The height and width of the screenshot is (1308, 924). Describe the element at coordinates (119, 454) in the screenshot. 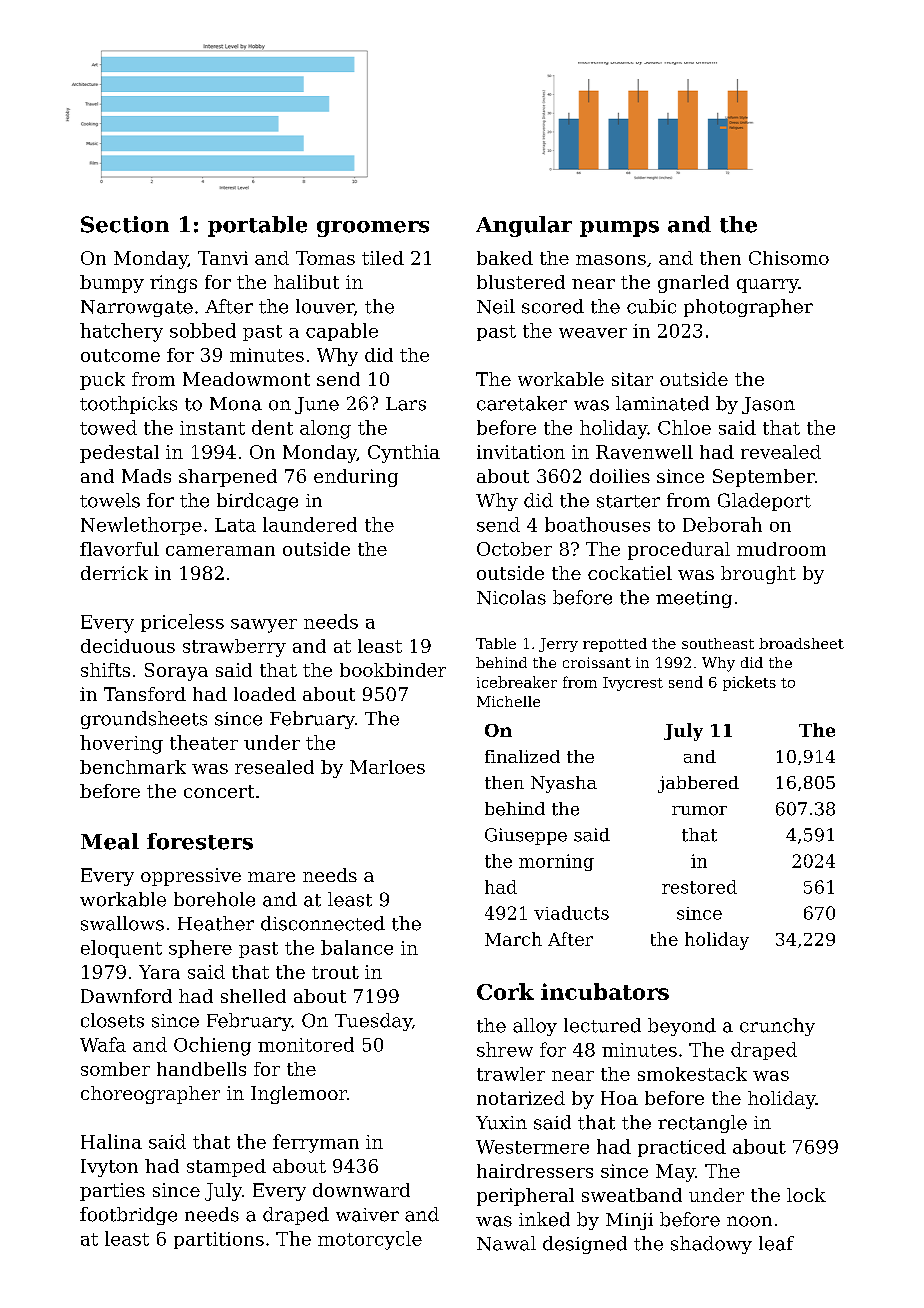

I see `pedestal` at that location.
